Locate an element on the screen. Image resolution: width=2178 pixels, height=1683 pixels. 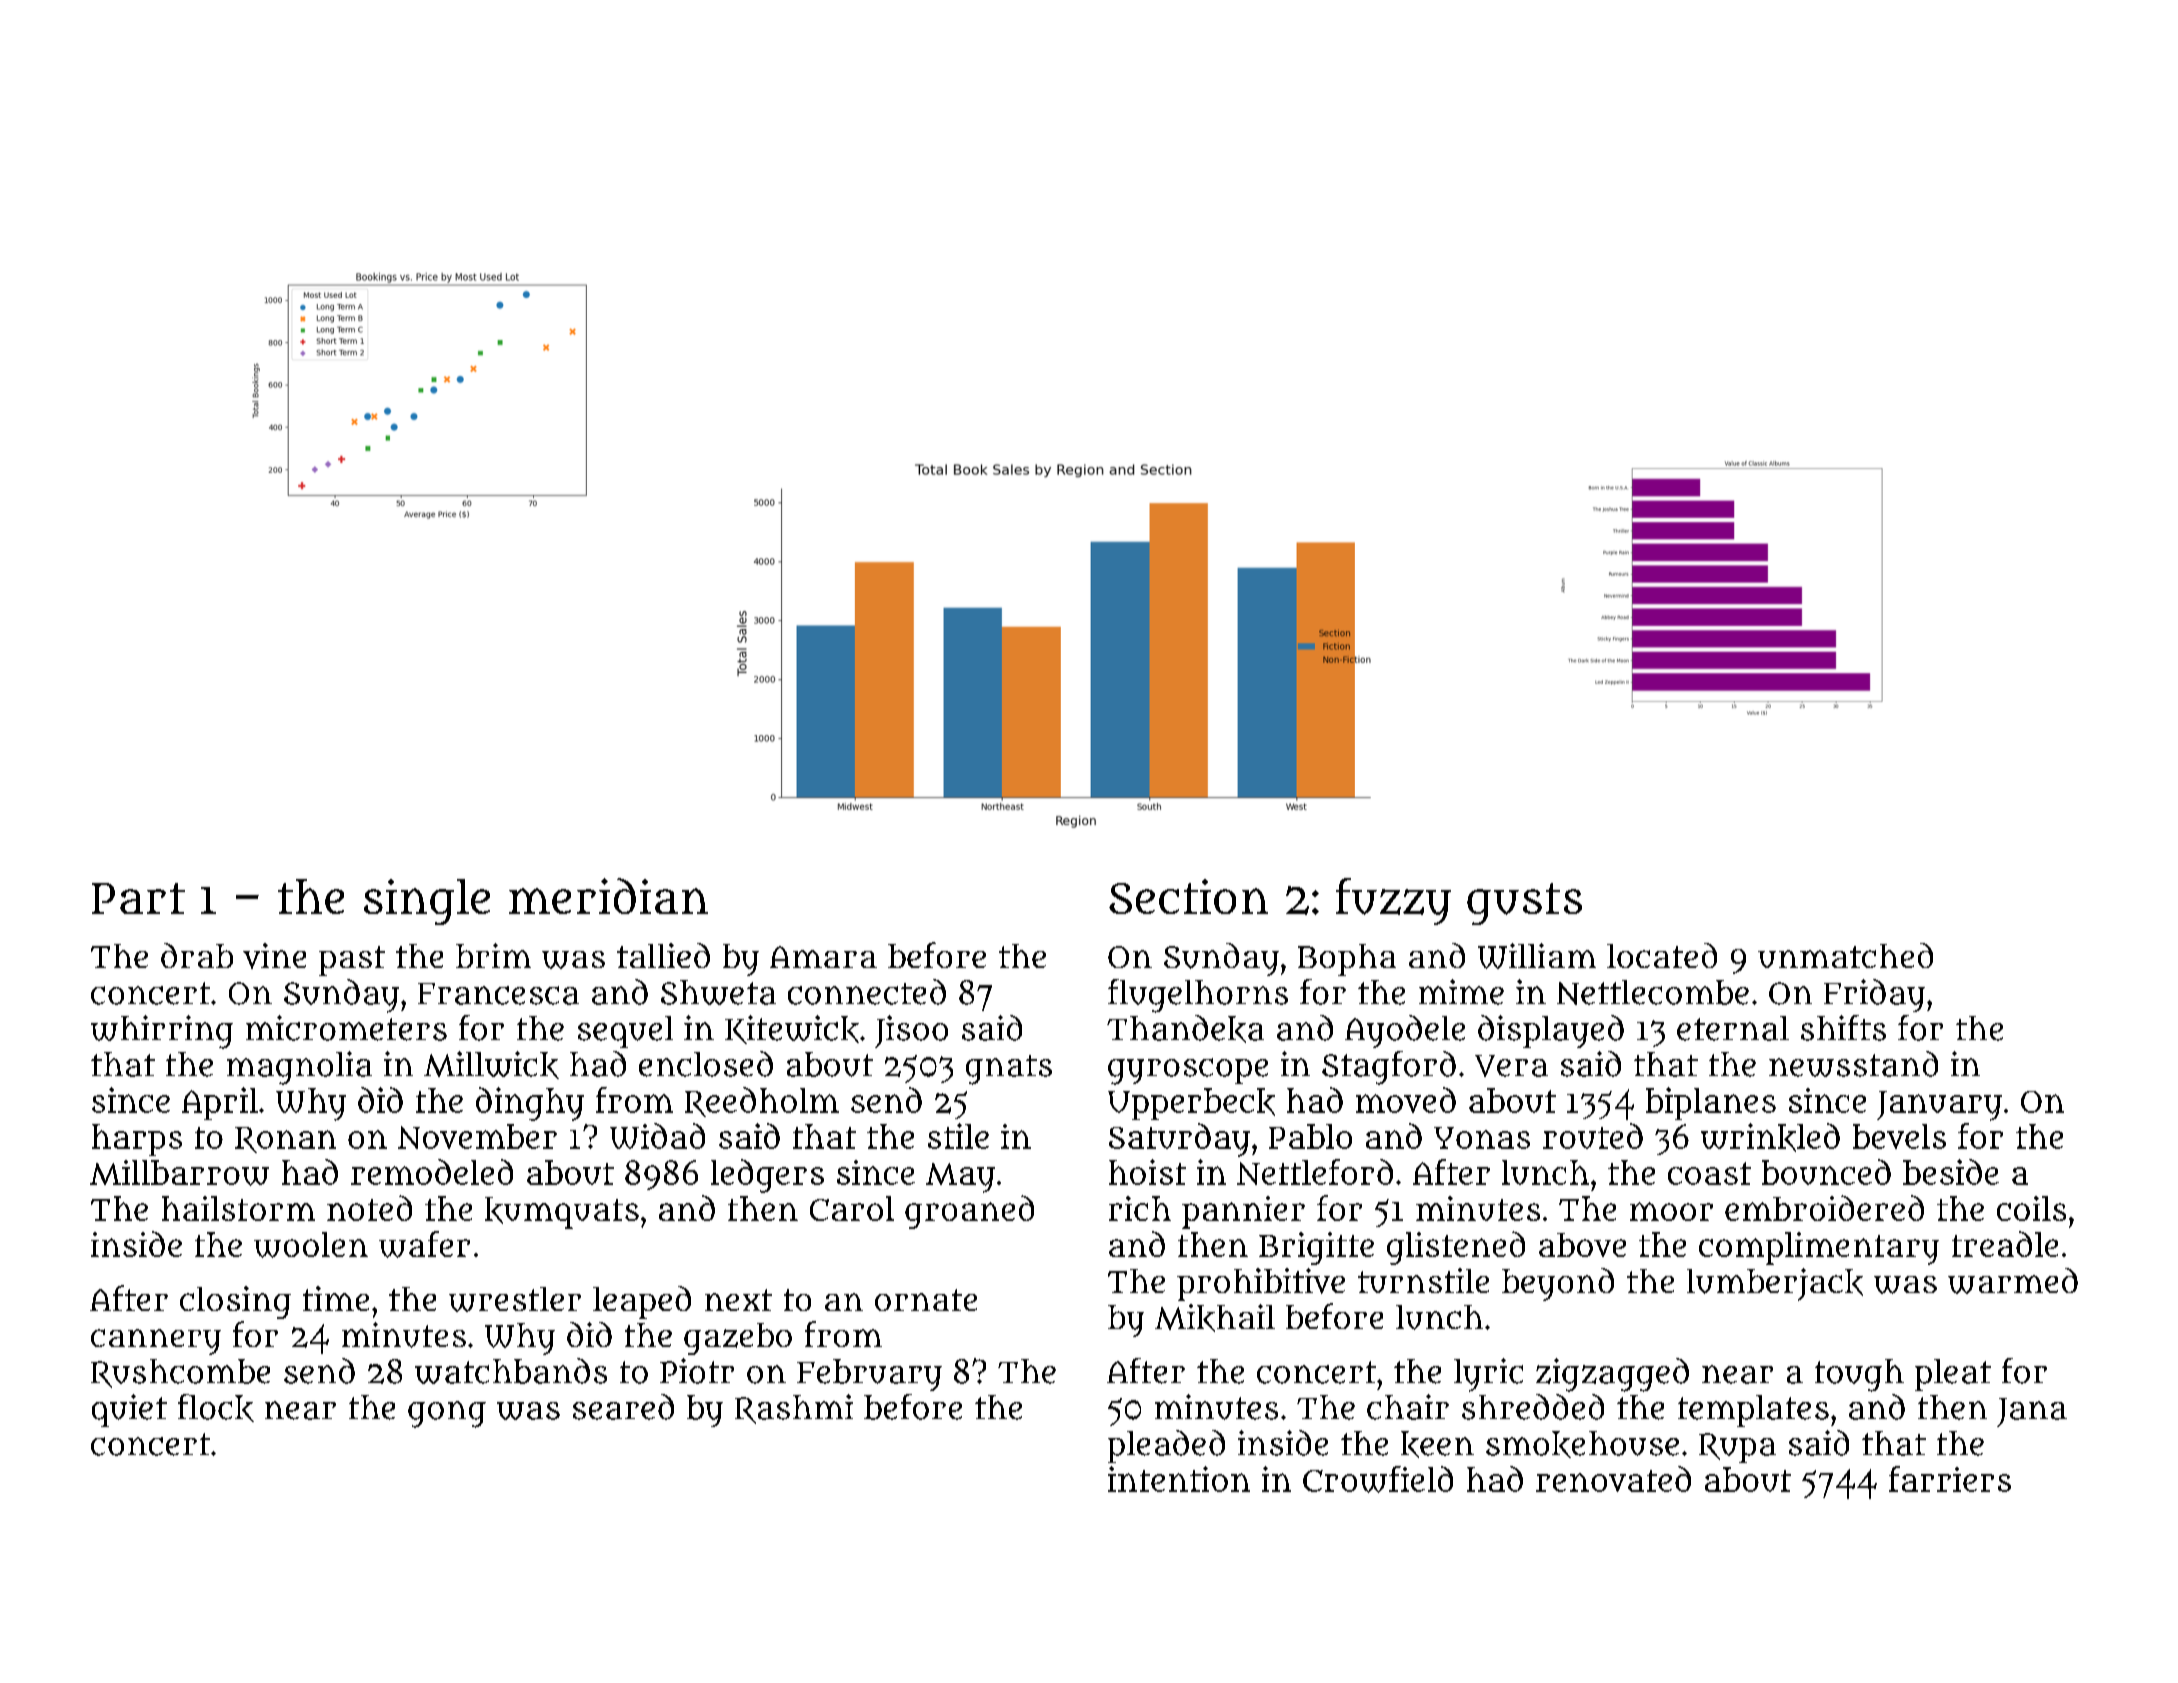
renovated is located at coordinates (1613, 1479).
